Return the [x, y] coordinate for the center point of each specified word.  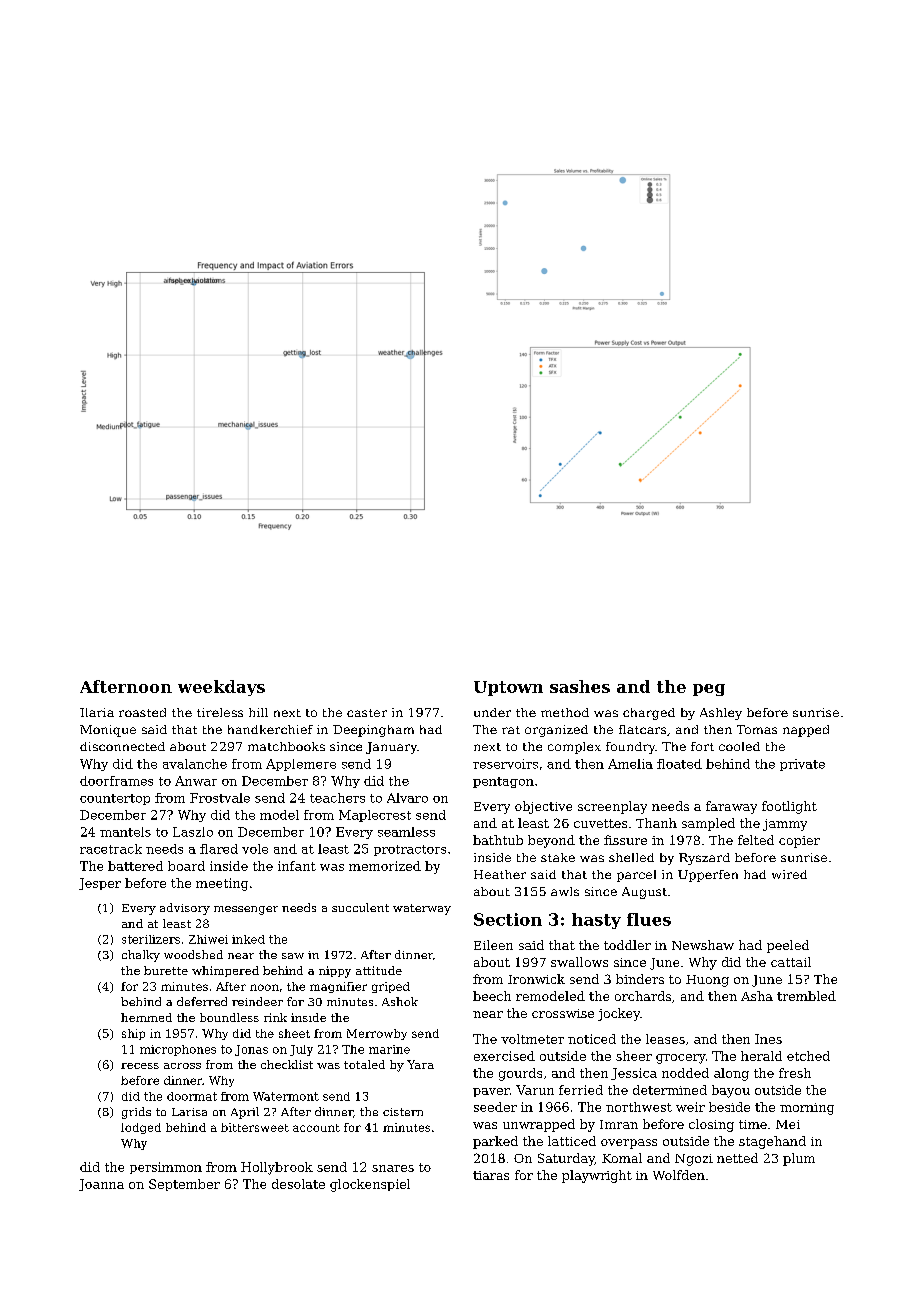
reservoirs [505, 764]
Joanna [101, 1185]
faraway [731, 807]
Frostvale [220, 798]
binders [640, 979]
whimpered [225, 971]
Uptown [508, 688]
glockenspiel [370, 1185]
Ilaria [97, 712]
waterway [422, 909]
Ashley [721, 714]
